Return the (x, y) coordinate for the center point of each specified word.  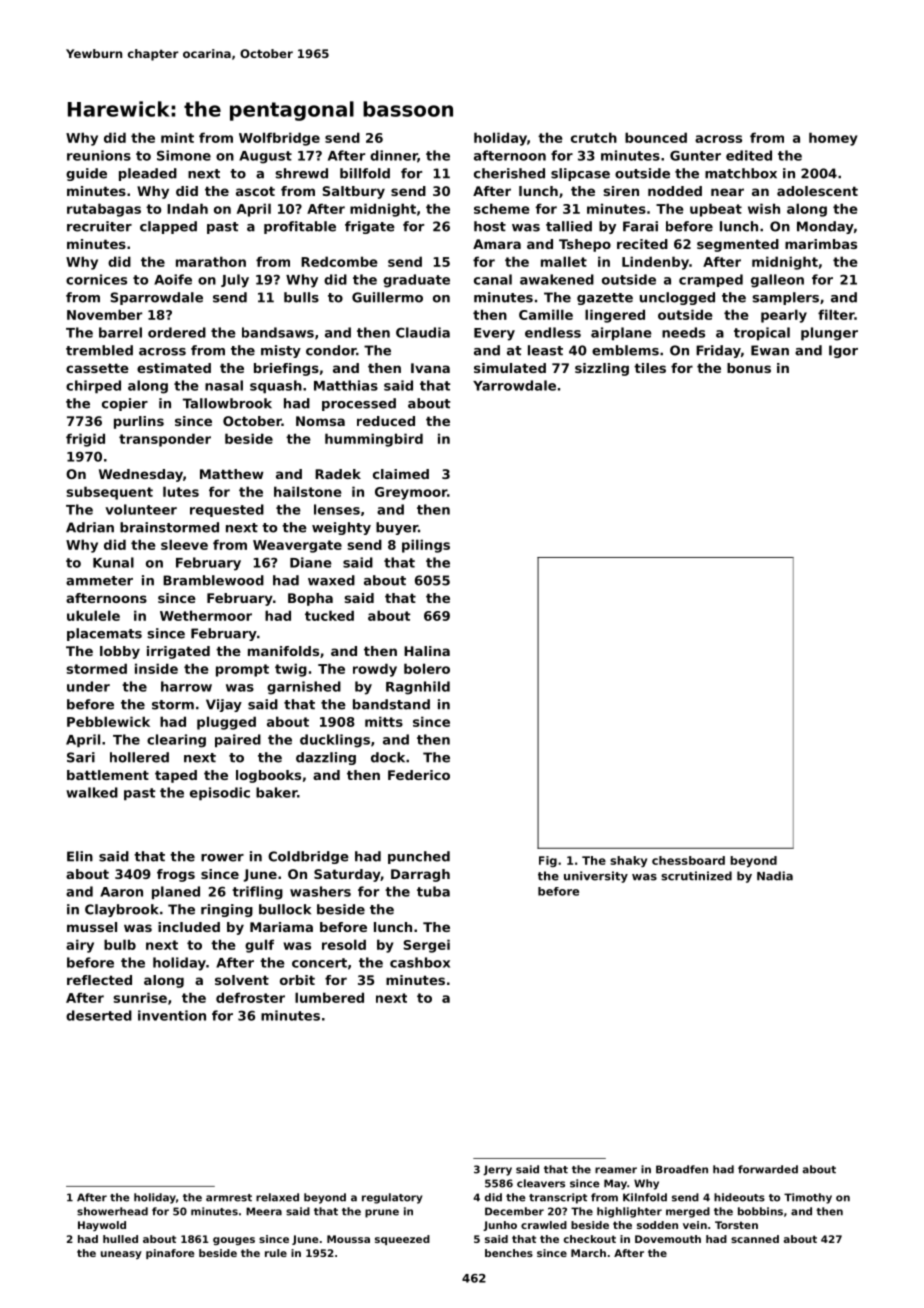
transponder (165, 440)
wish (764, 208)
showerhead (112, 1211)
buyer (397, 528)
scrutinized (696, 876)
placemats (104, 634)
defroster (250, 997)
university (596, 877)
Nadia (775, 876)
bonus (749, 368)
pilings (426, 546)
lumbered (329, 997)
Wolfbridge (279, 139)
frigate (370, 227)
